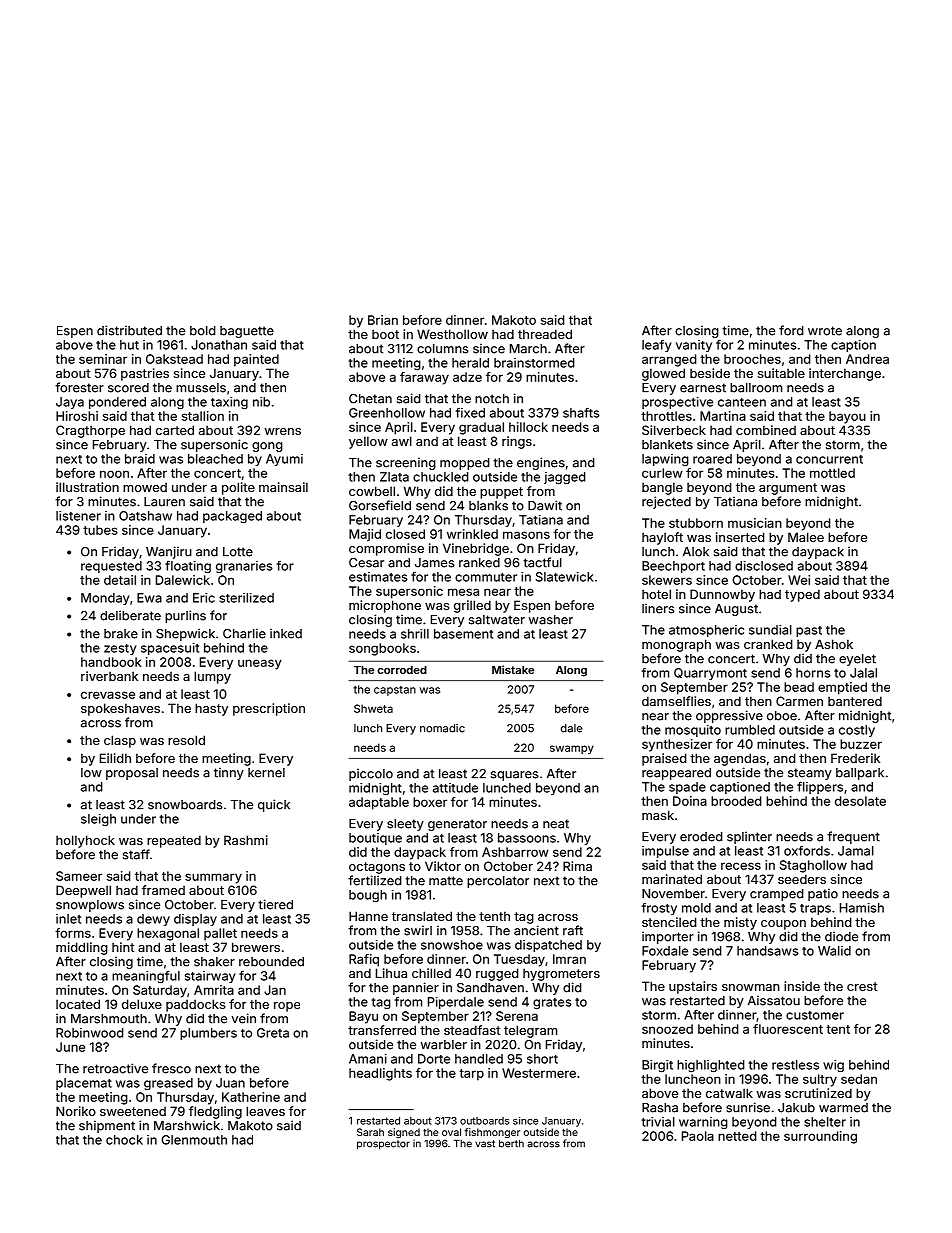 The height and width of the screenshot is (1233, 952). I want to click on Oakstead, so click(174, 359).
